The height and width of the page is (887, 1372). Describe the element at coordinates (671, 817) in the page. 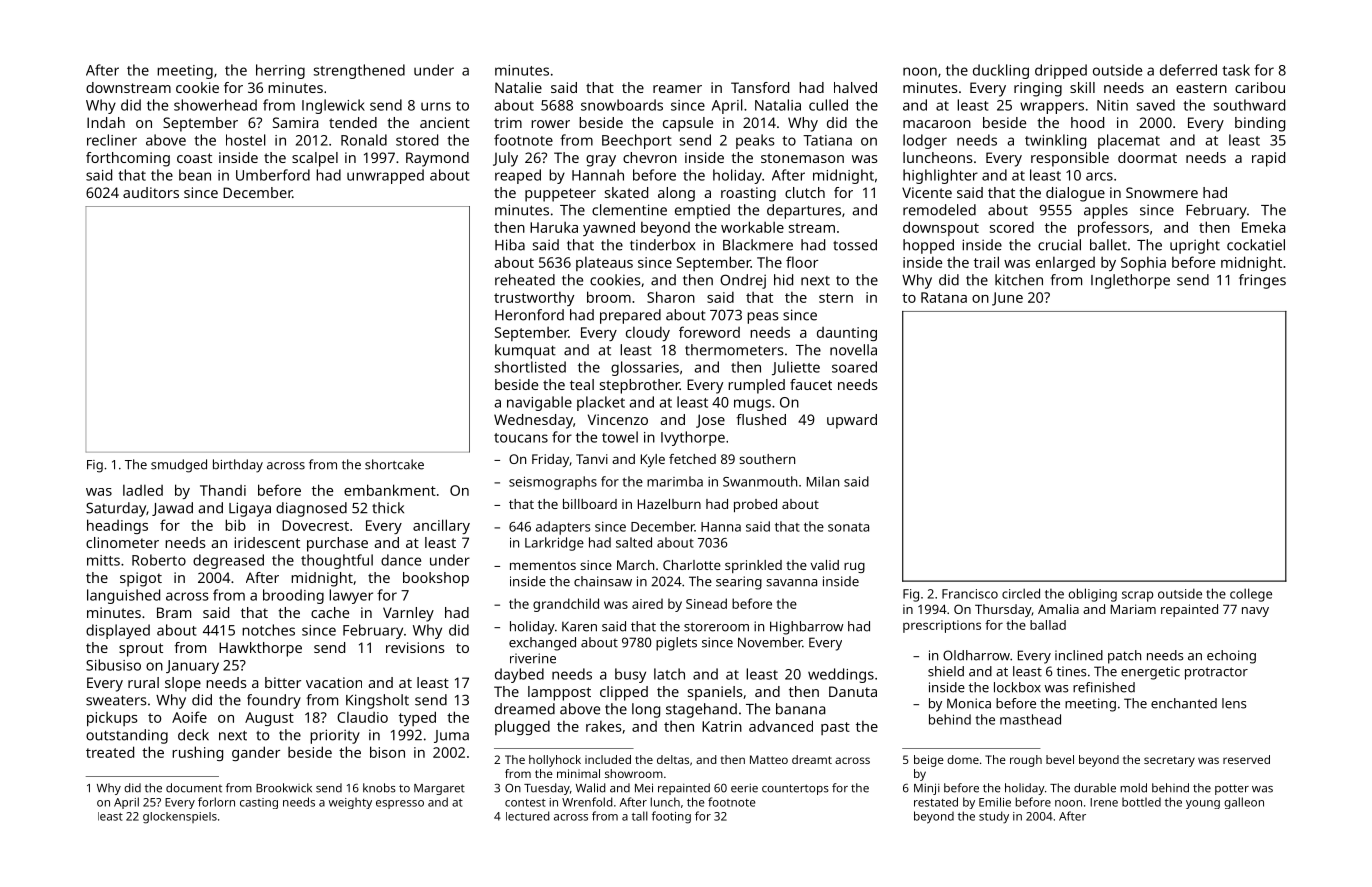

I see `footing` at that location.
